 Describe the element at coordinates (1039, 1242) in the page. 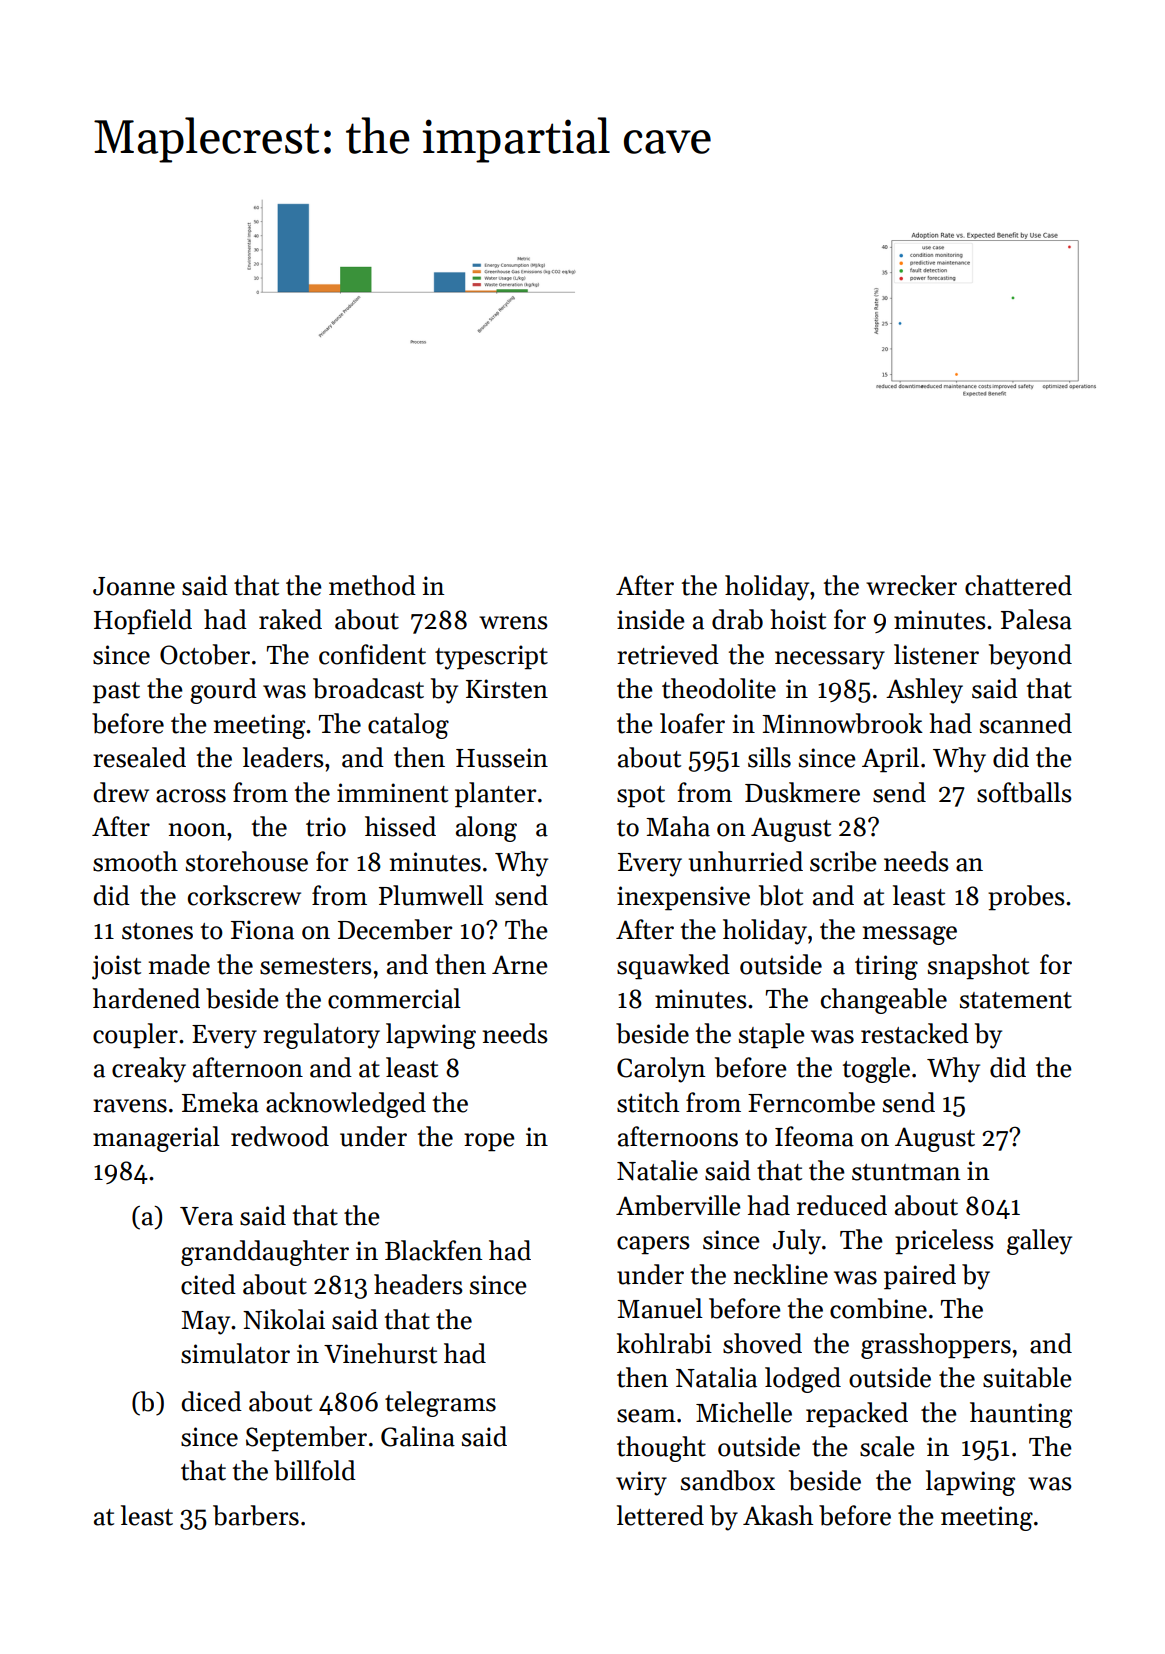

I see `galley` at that location.
